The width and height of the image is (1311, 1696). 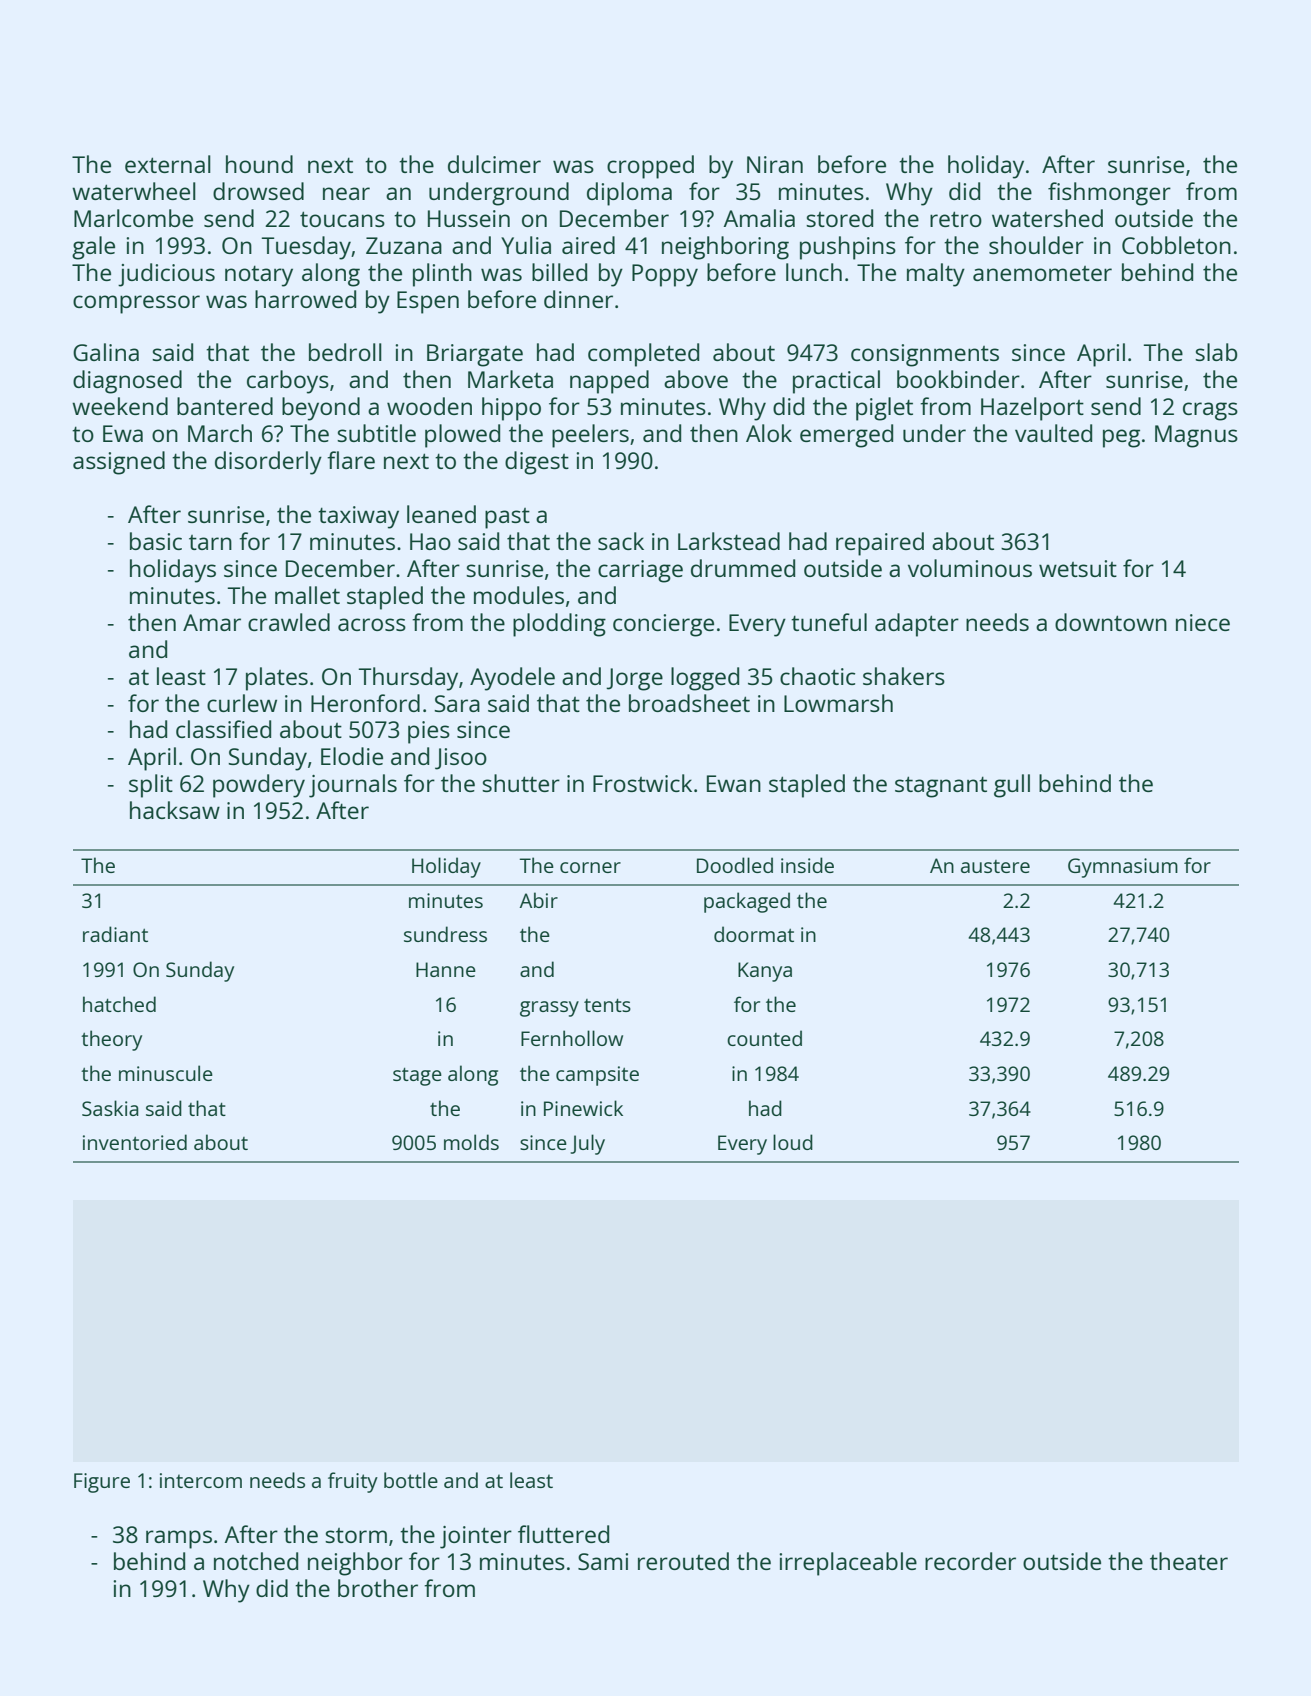 What do you see at coordinates (135, 1142) in the image?
I see `inventoried` at bounding box center [135, 1142].
